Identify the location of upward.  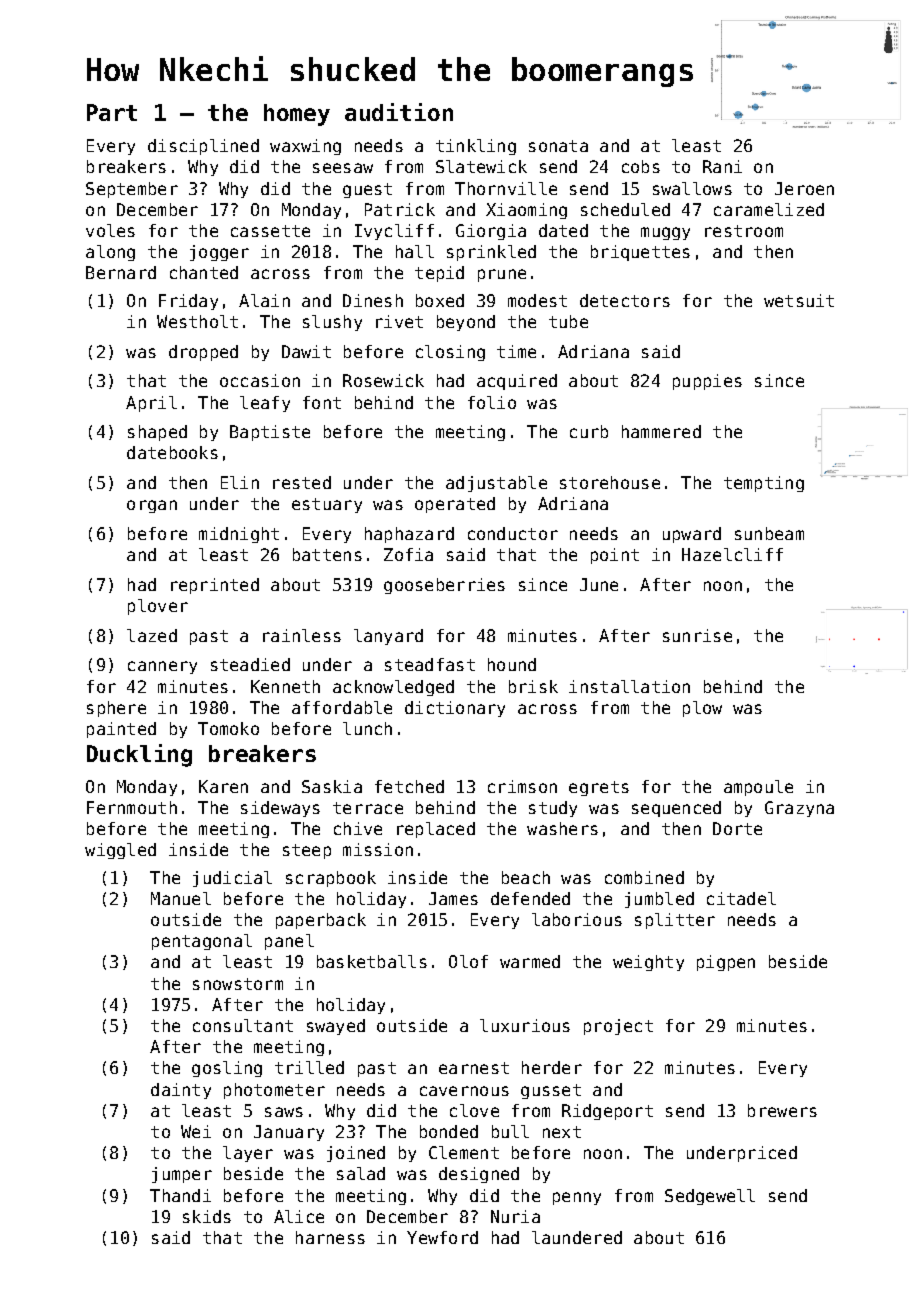
(692, 535).
